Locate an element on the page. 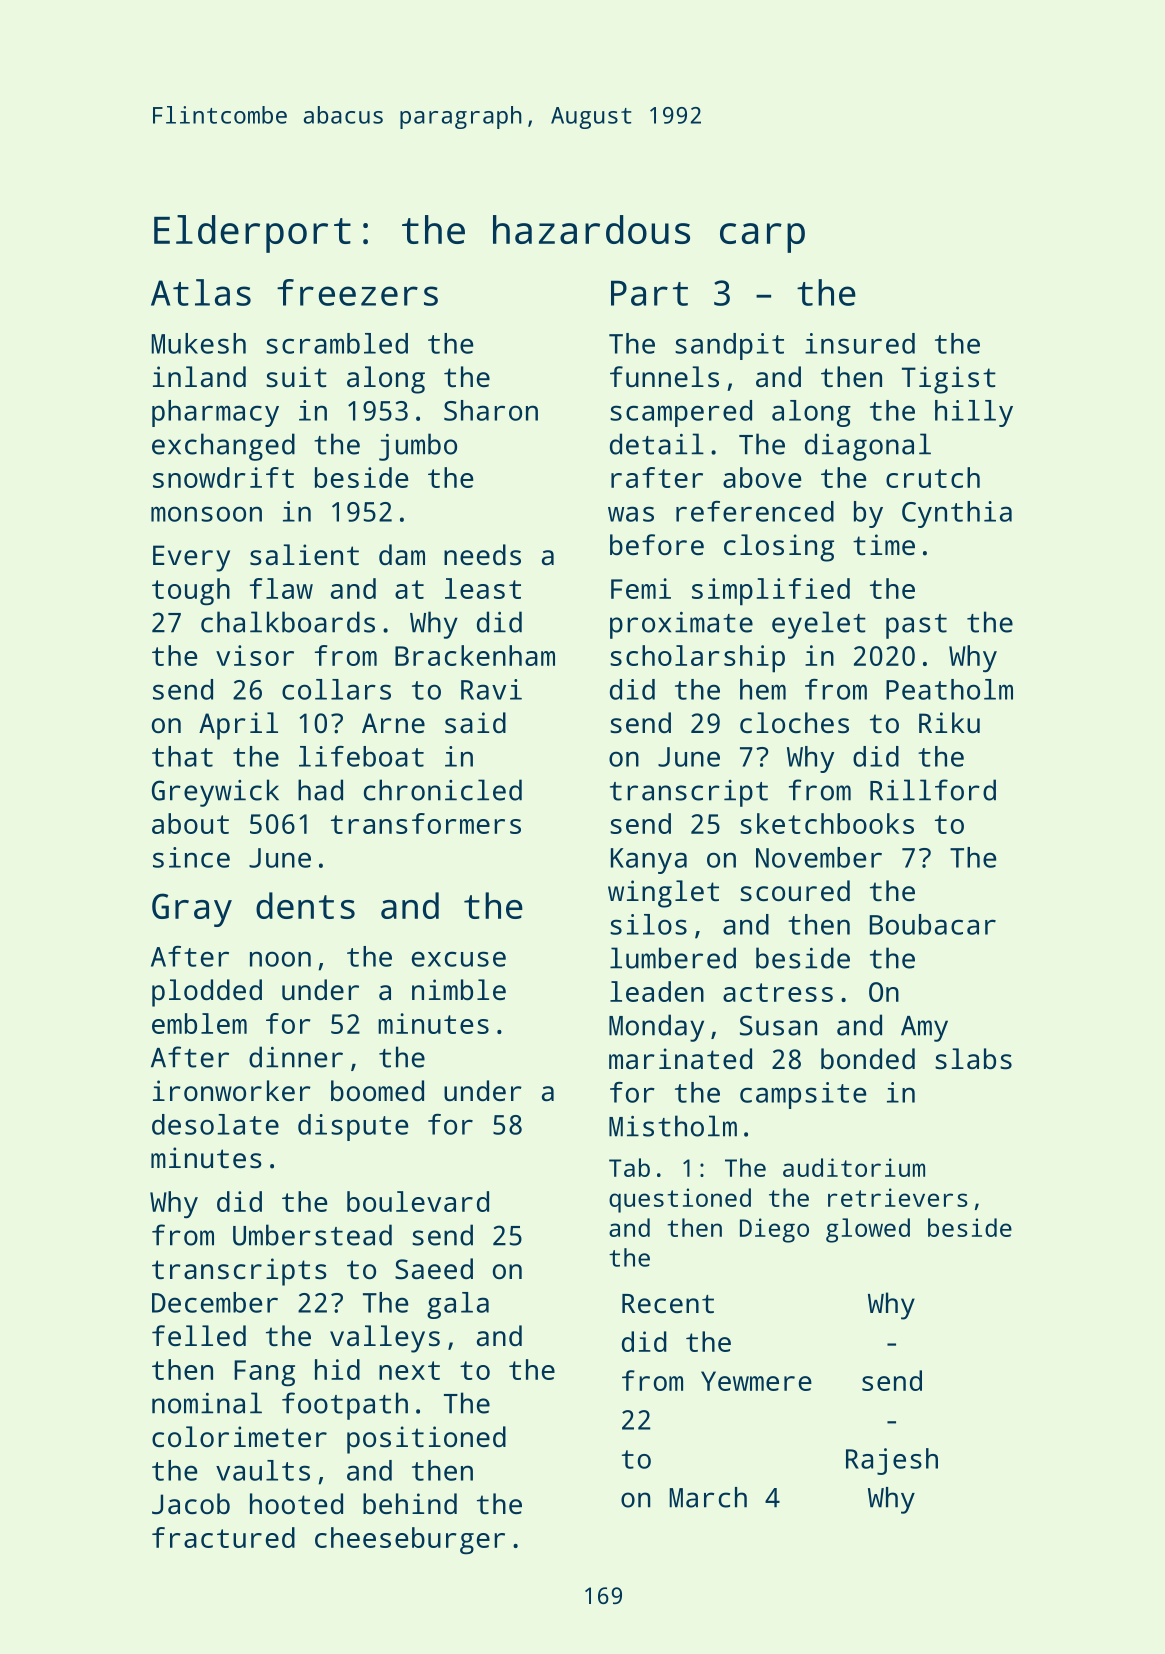 The image size is (1165, 1654). boomed is located at coordinates (377, 1090).
